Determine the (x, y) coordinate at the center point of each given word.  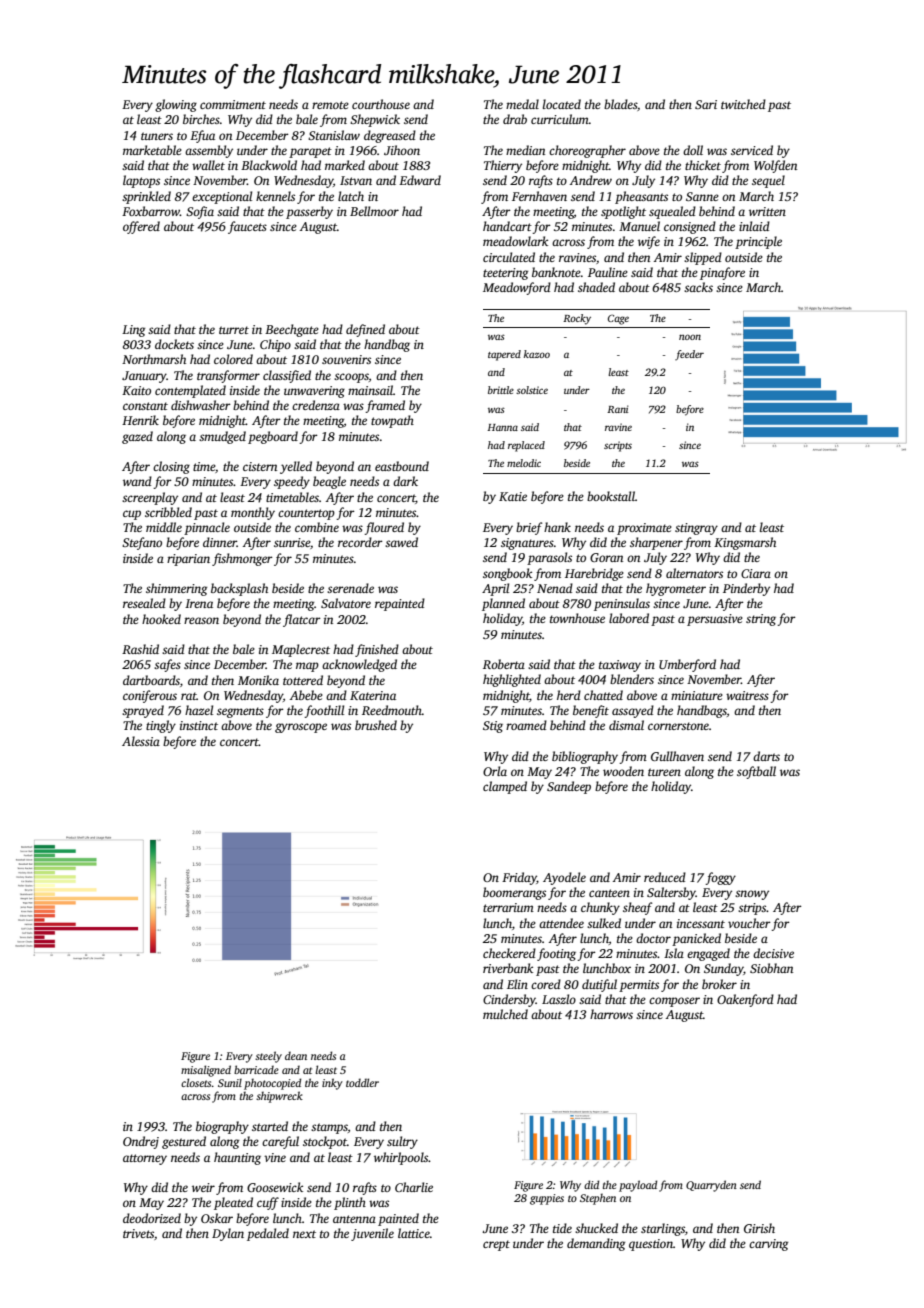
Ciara (756, 573)
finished (377, 650)
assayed (633, 711)
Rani (618, 409)
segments (240, 712)
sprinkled (146, 197)
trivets (138, 1233)
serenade (350, 588)
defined (365, 330)
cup (132, 515)
